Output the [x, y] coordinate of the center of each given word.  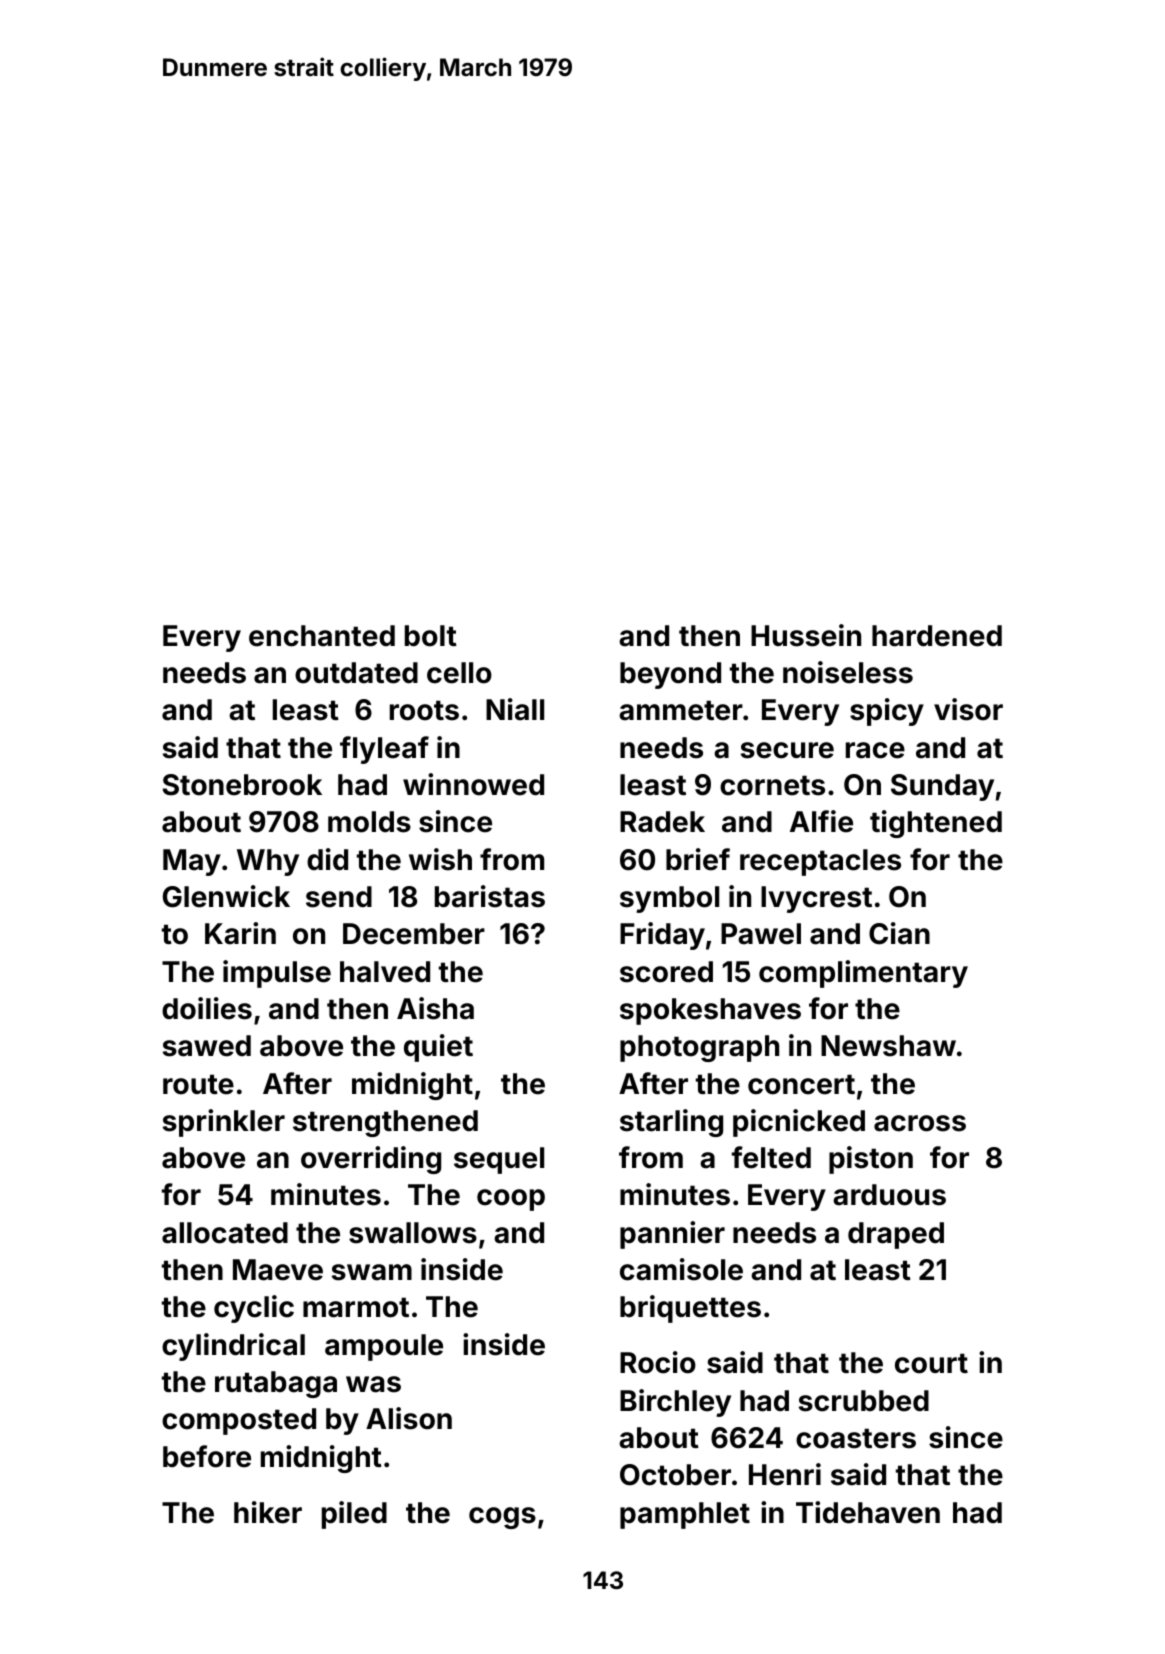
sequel [499, 1160]
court [931, 1363]
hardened [937, 636]
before [207, 1456]
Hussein [806, 635]
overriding [371, 1160]
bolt [431, 636]
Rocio [658, 1362]
